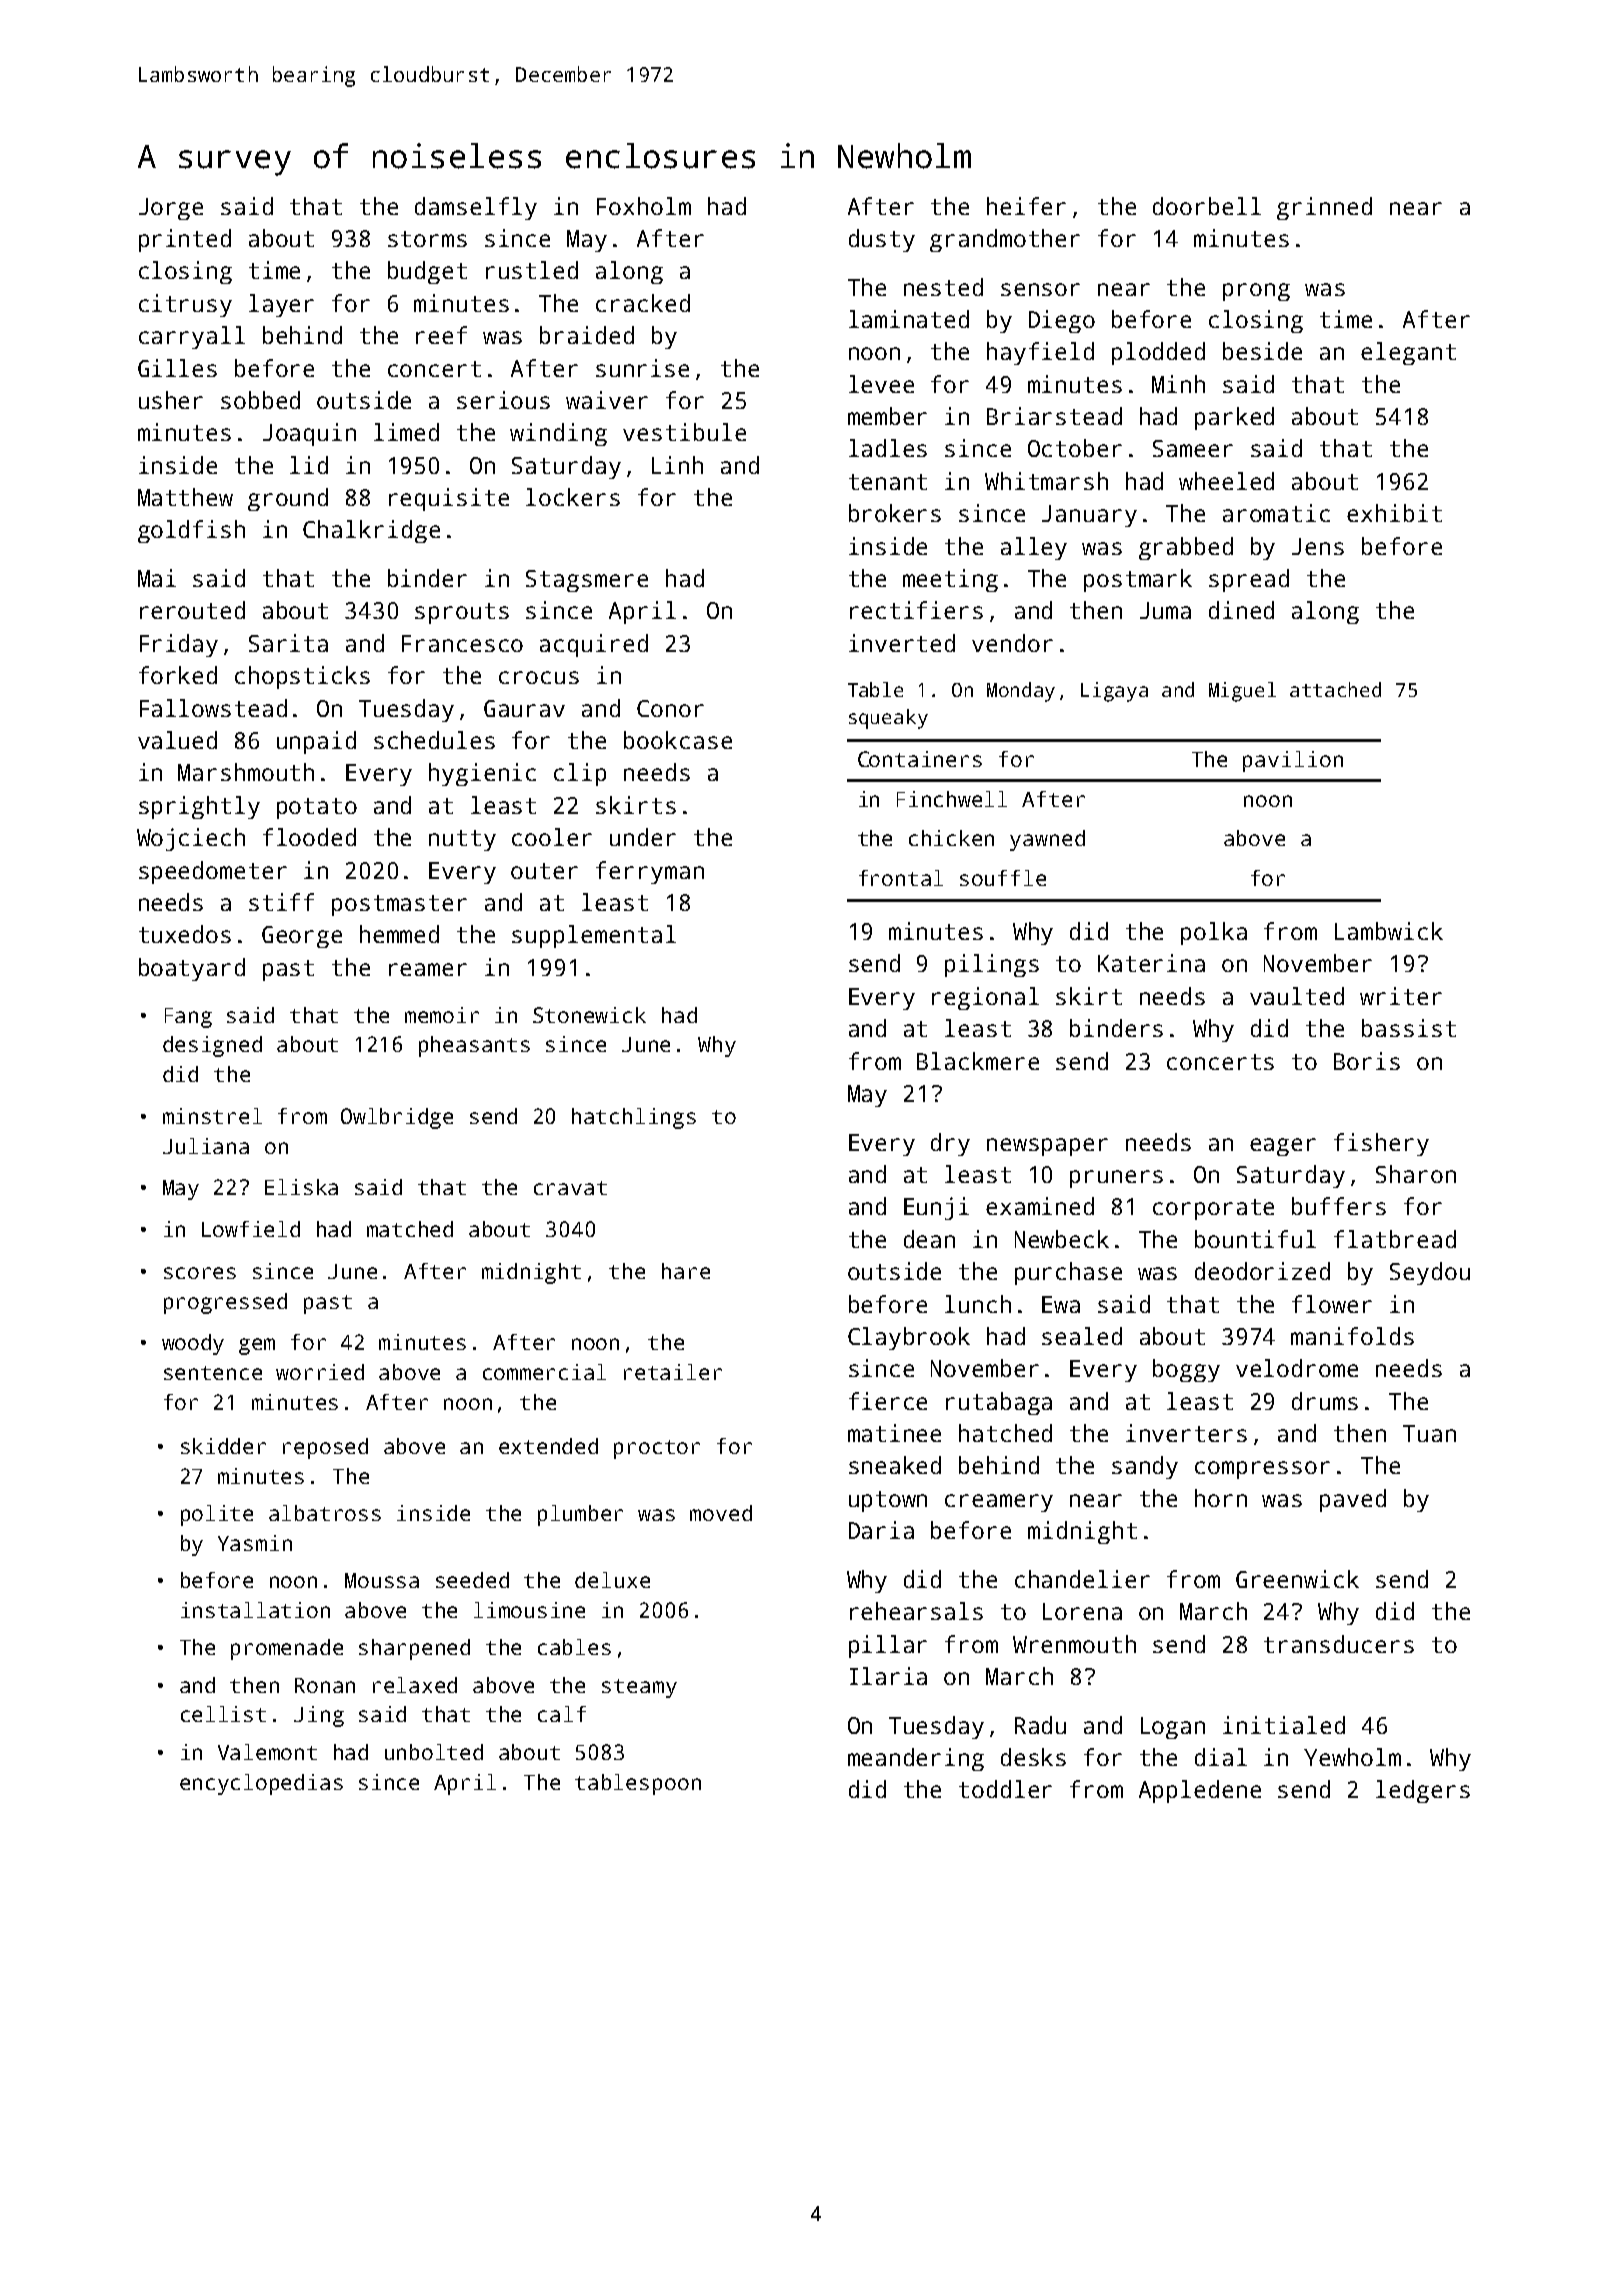 The width and height of the document is (1620, 2292). Describe the element at coordinates (255, 1543) in the document. I see `Yasmin` at that location.
